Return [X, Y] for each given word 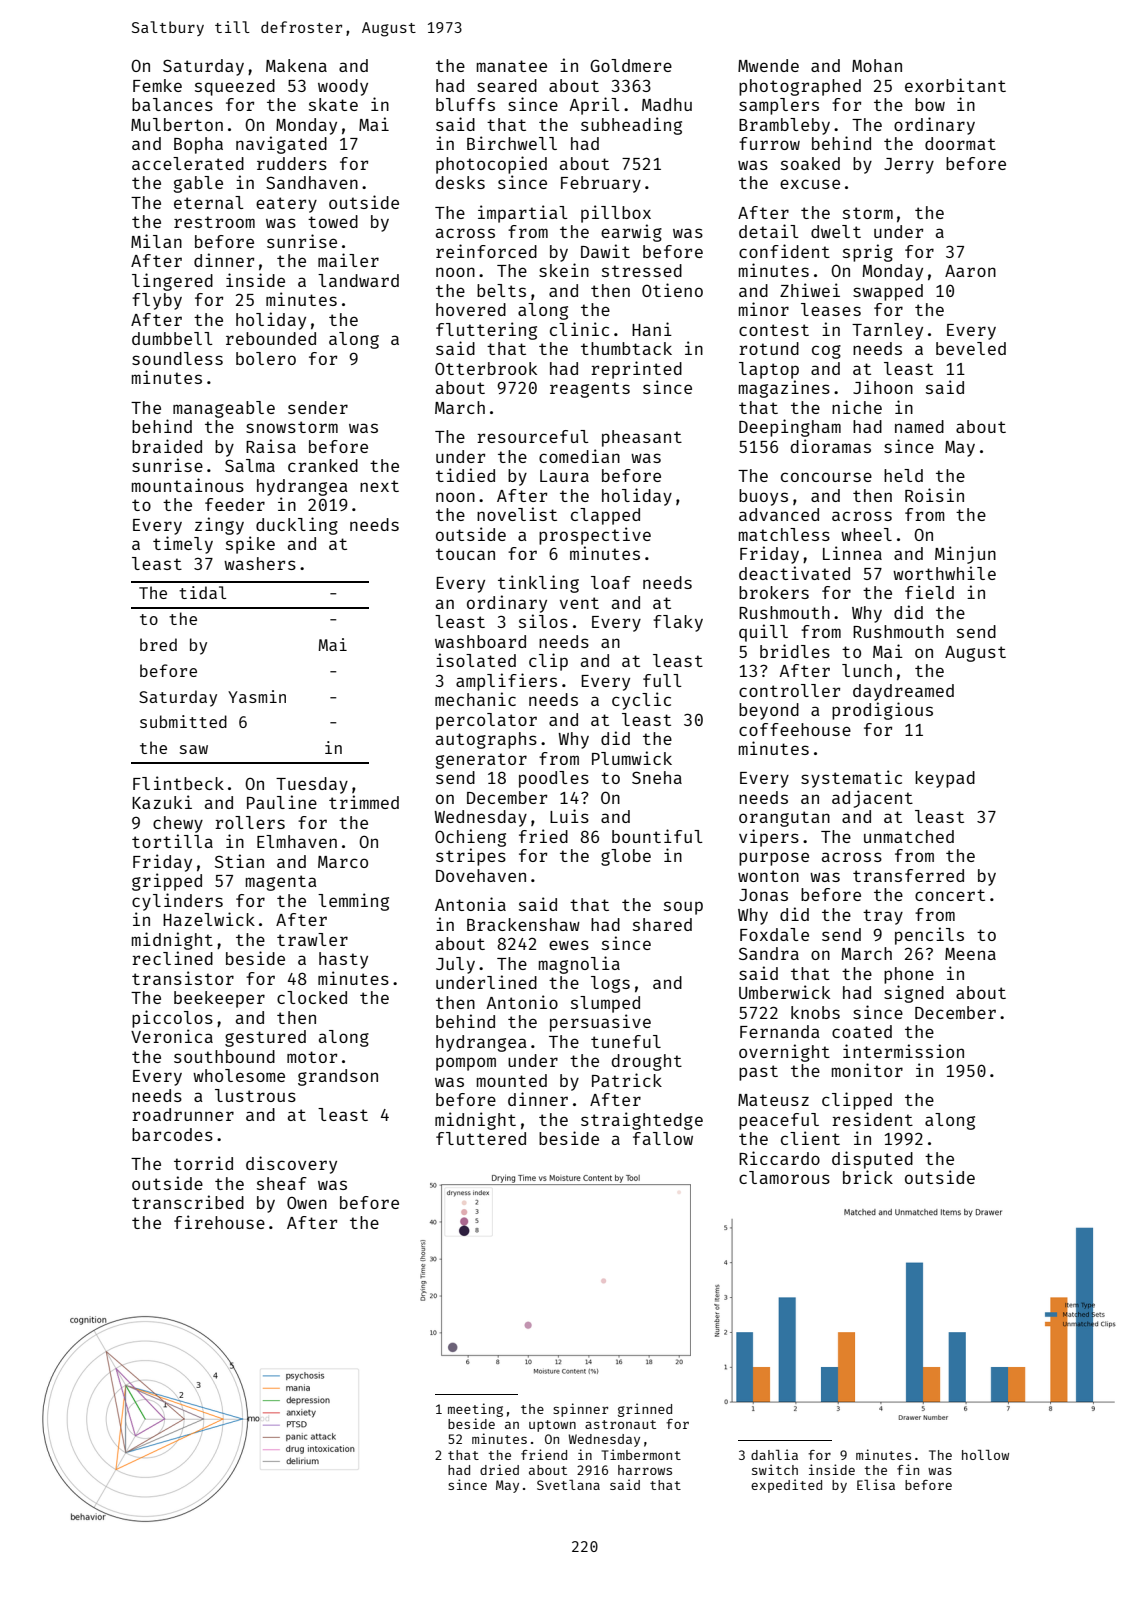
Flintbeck [178, 783]
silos [543, 621]
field [929, 592]
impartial [523, 214]
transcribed [188, 1202]
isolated [476, 660]
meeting [475, 1410]
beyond [769, 711]
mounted [512, 1080]
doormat [960, 143]
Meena [970, 954]
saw [194, 749]
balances [172, 104]
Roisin [934, 495]
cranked [323, 465]
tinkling [538, 584]
